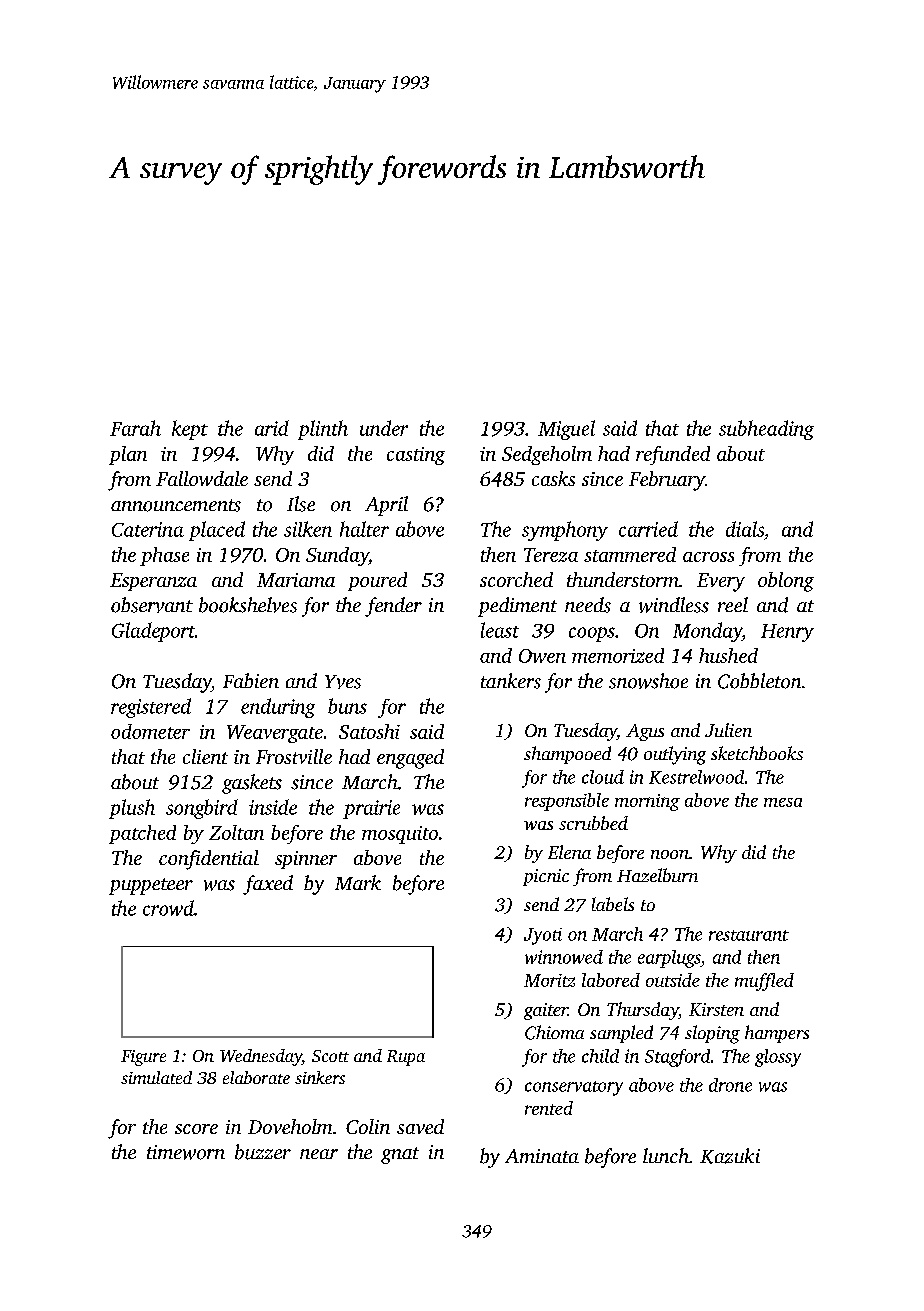 The width and height of the image is (924, 1311). I want to click on tankers, so click(511, 681).
